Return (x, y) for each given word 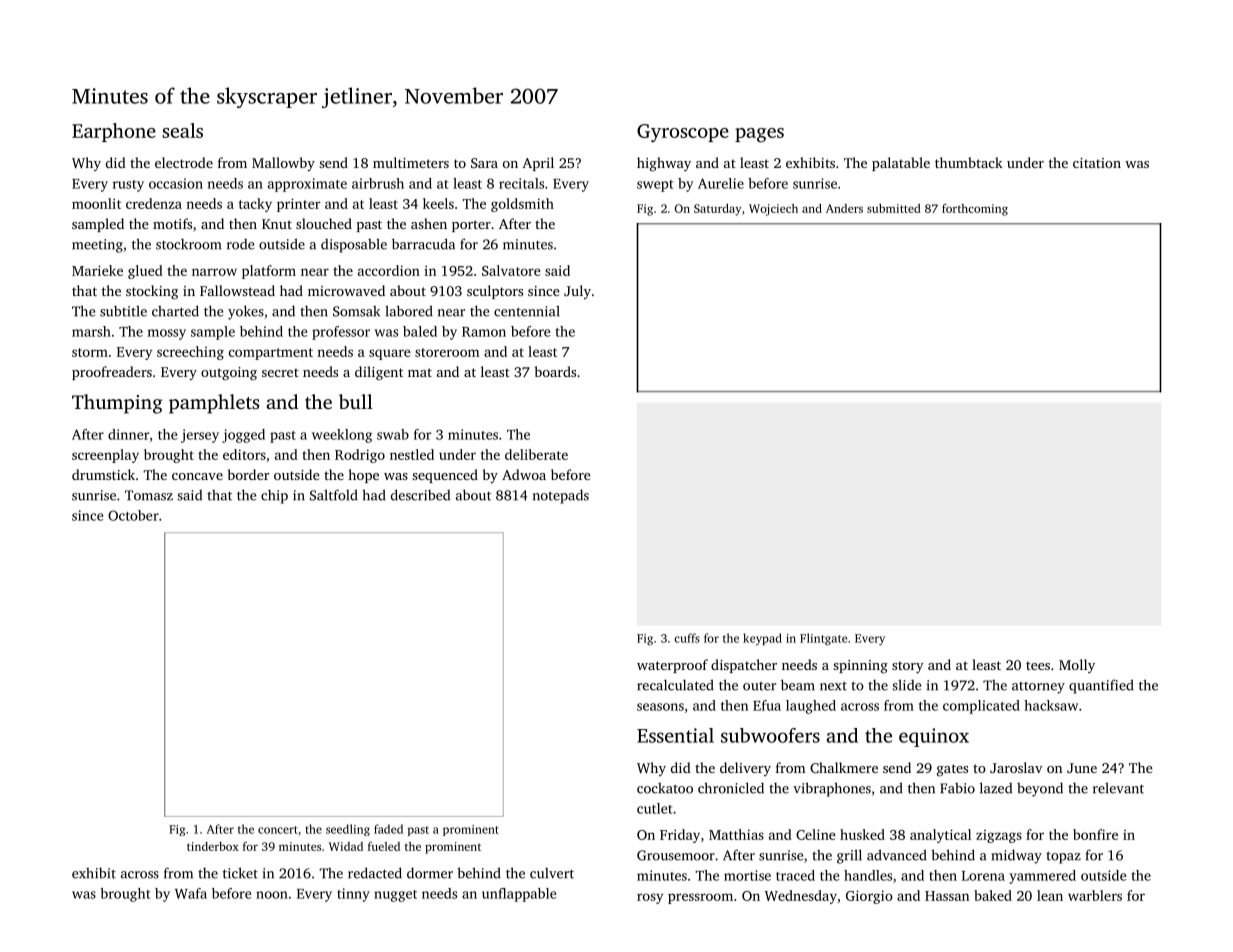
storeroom (447, 352)
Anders (844, 208)
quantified (1101, 686)
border (248, 474)
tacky (255, 205)
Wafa (191, 893)
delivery (745, 769)
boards (555, 371)
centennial (527, 311)
